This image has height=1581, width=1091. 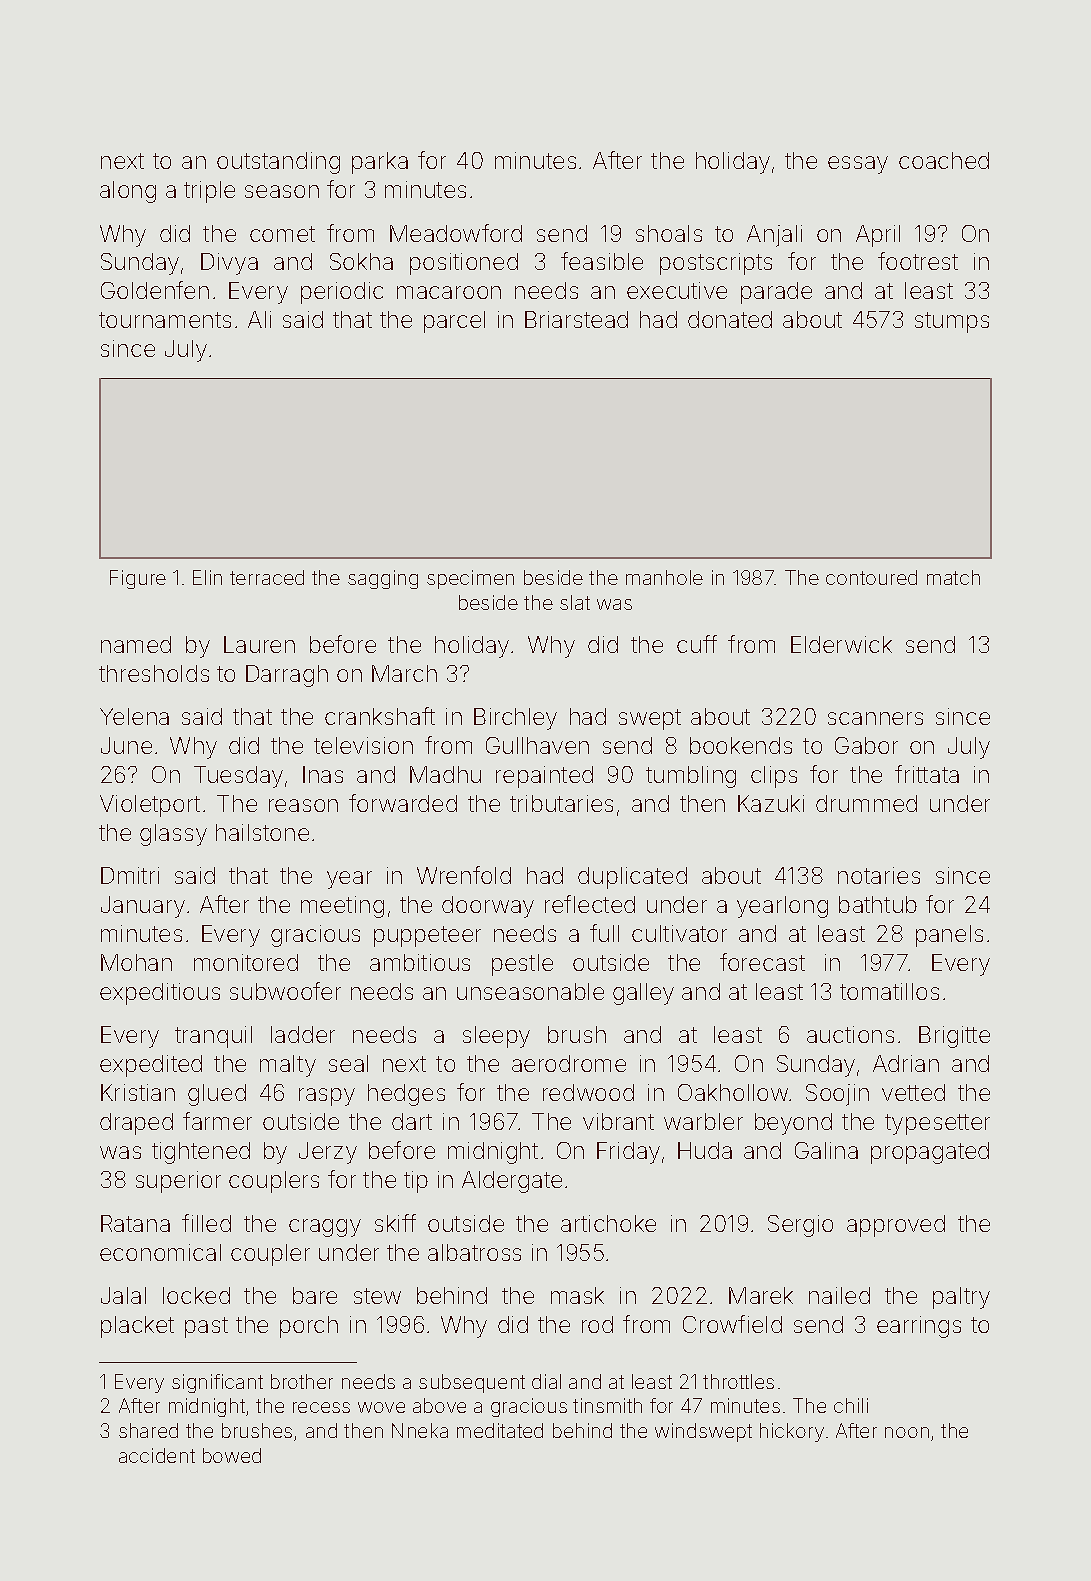 What do you see at coordinates (325, 1228) in the image?
I see `craggy` at bounding box center [325, 1228].
